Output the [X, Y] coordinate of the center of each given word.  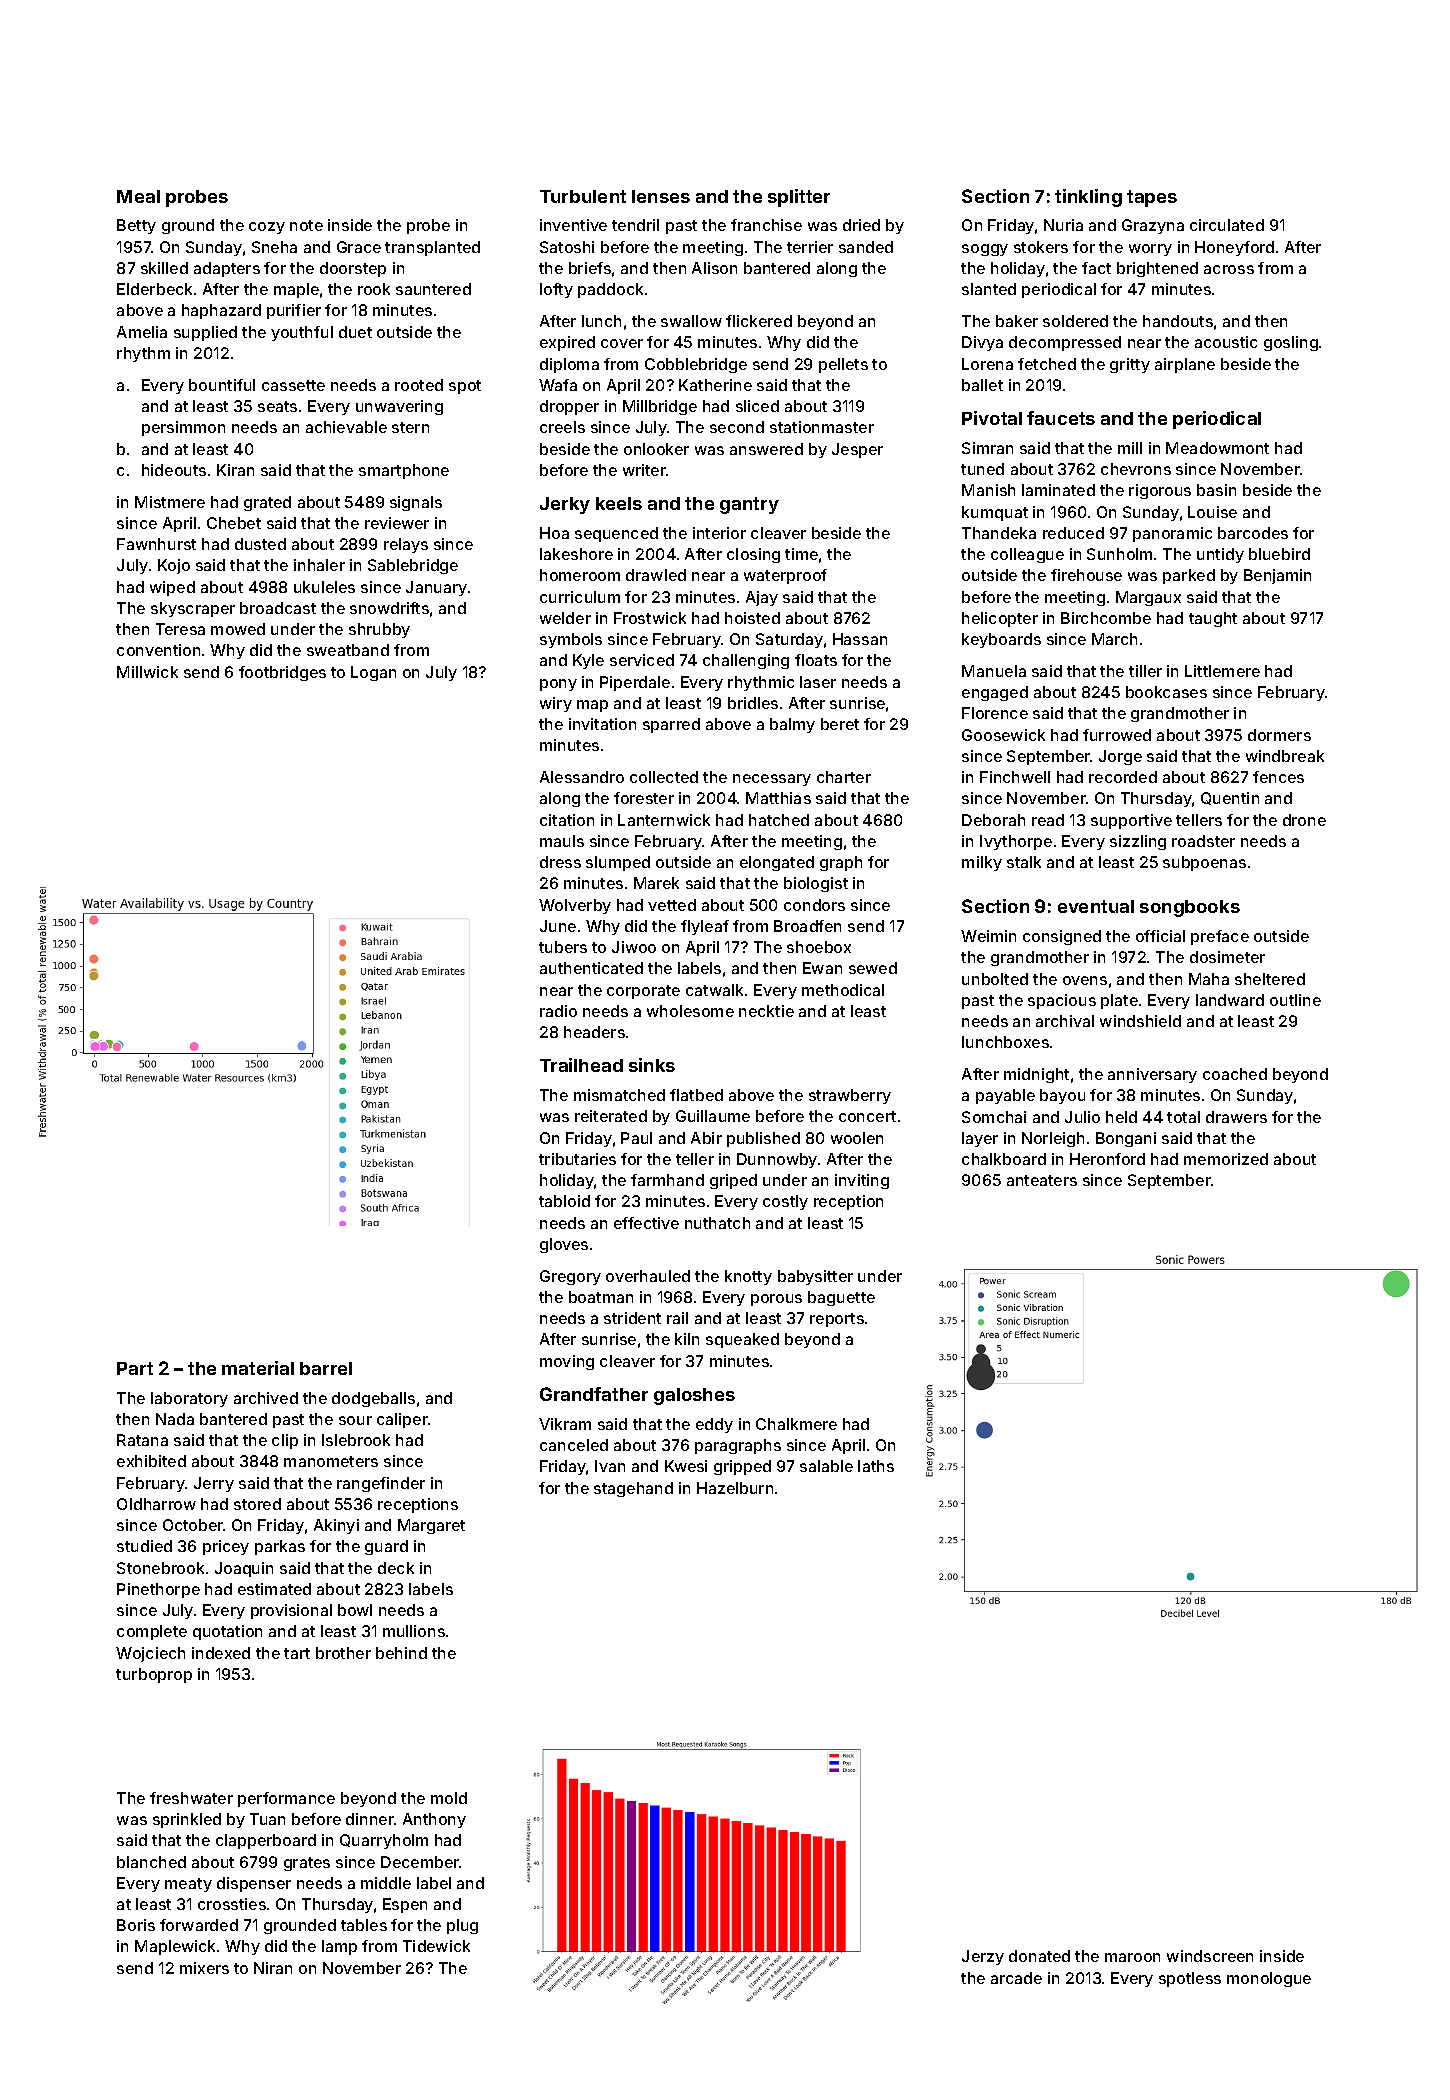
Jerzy [983, 1957]
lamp [339, 1947]
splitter [799, 198]
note [306, 225]
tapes [1152, 198]
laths [876, 1466]
